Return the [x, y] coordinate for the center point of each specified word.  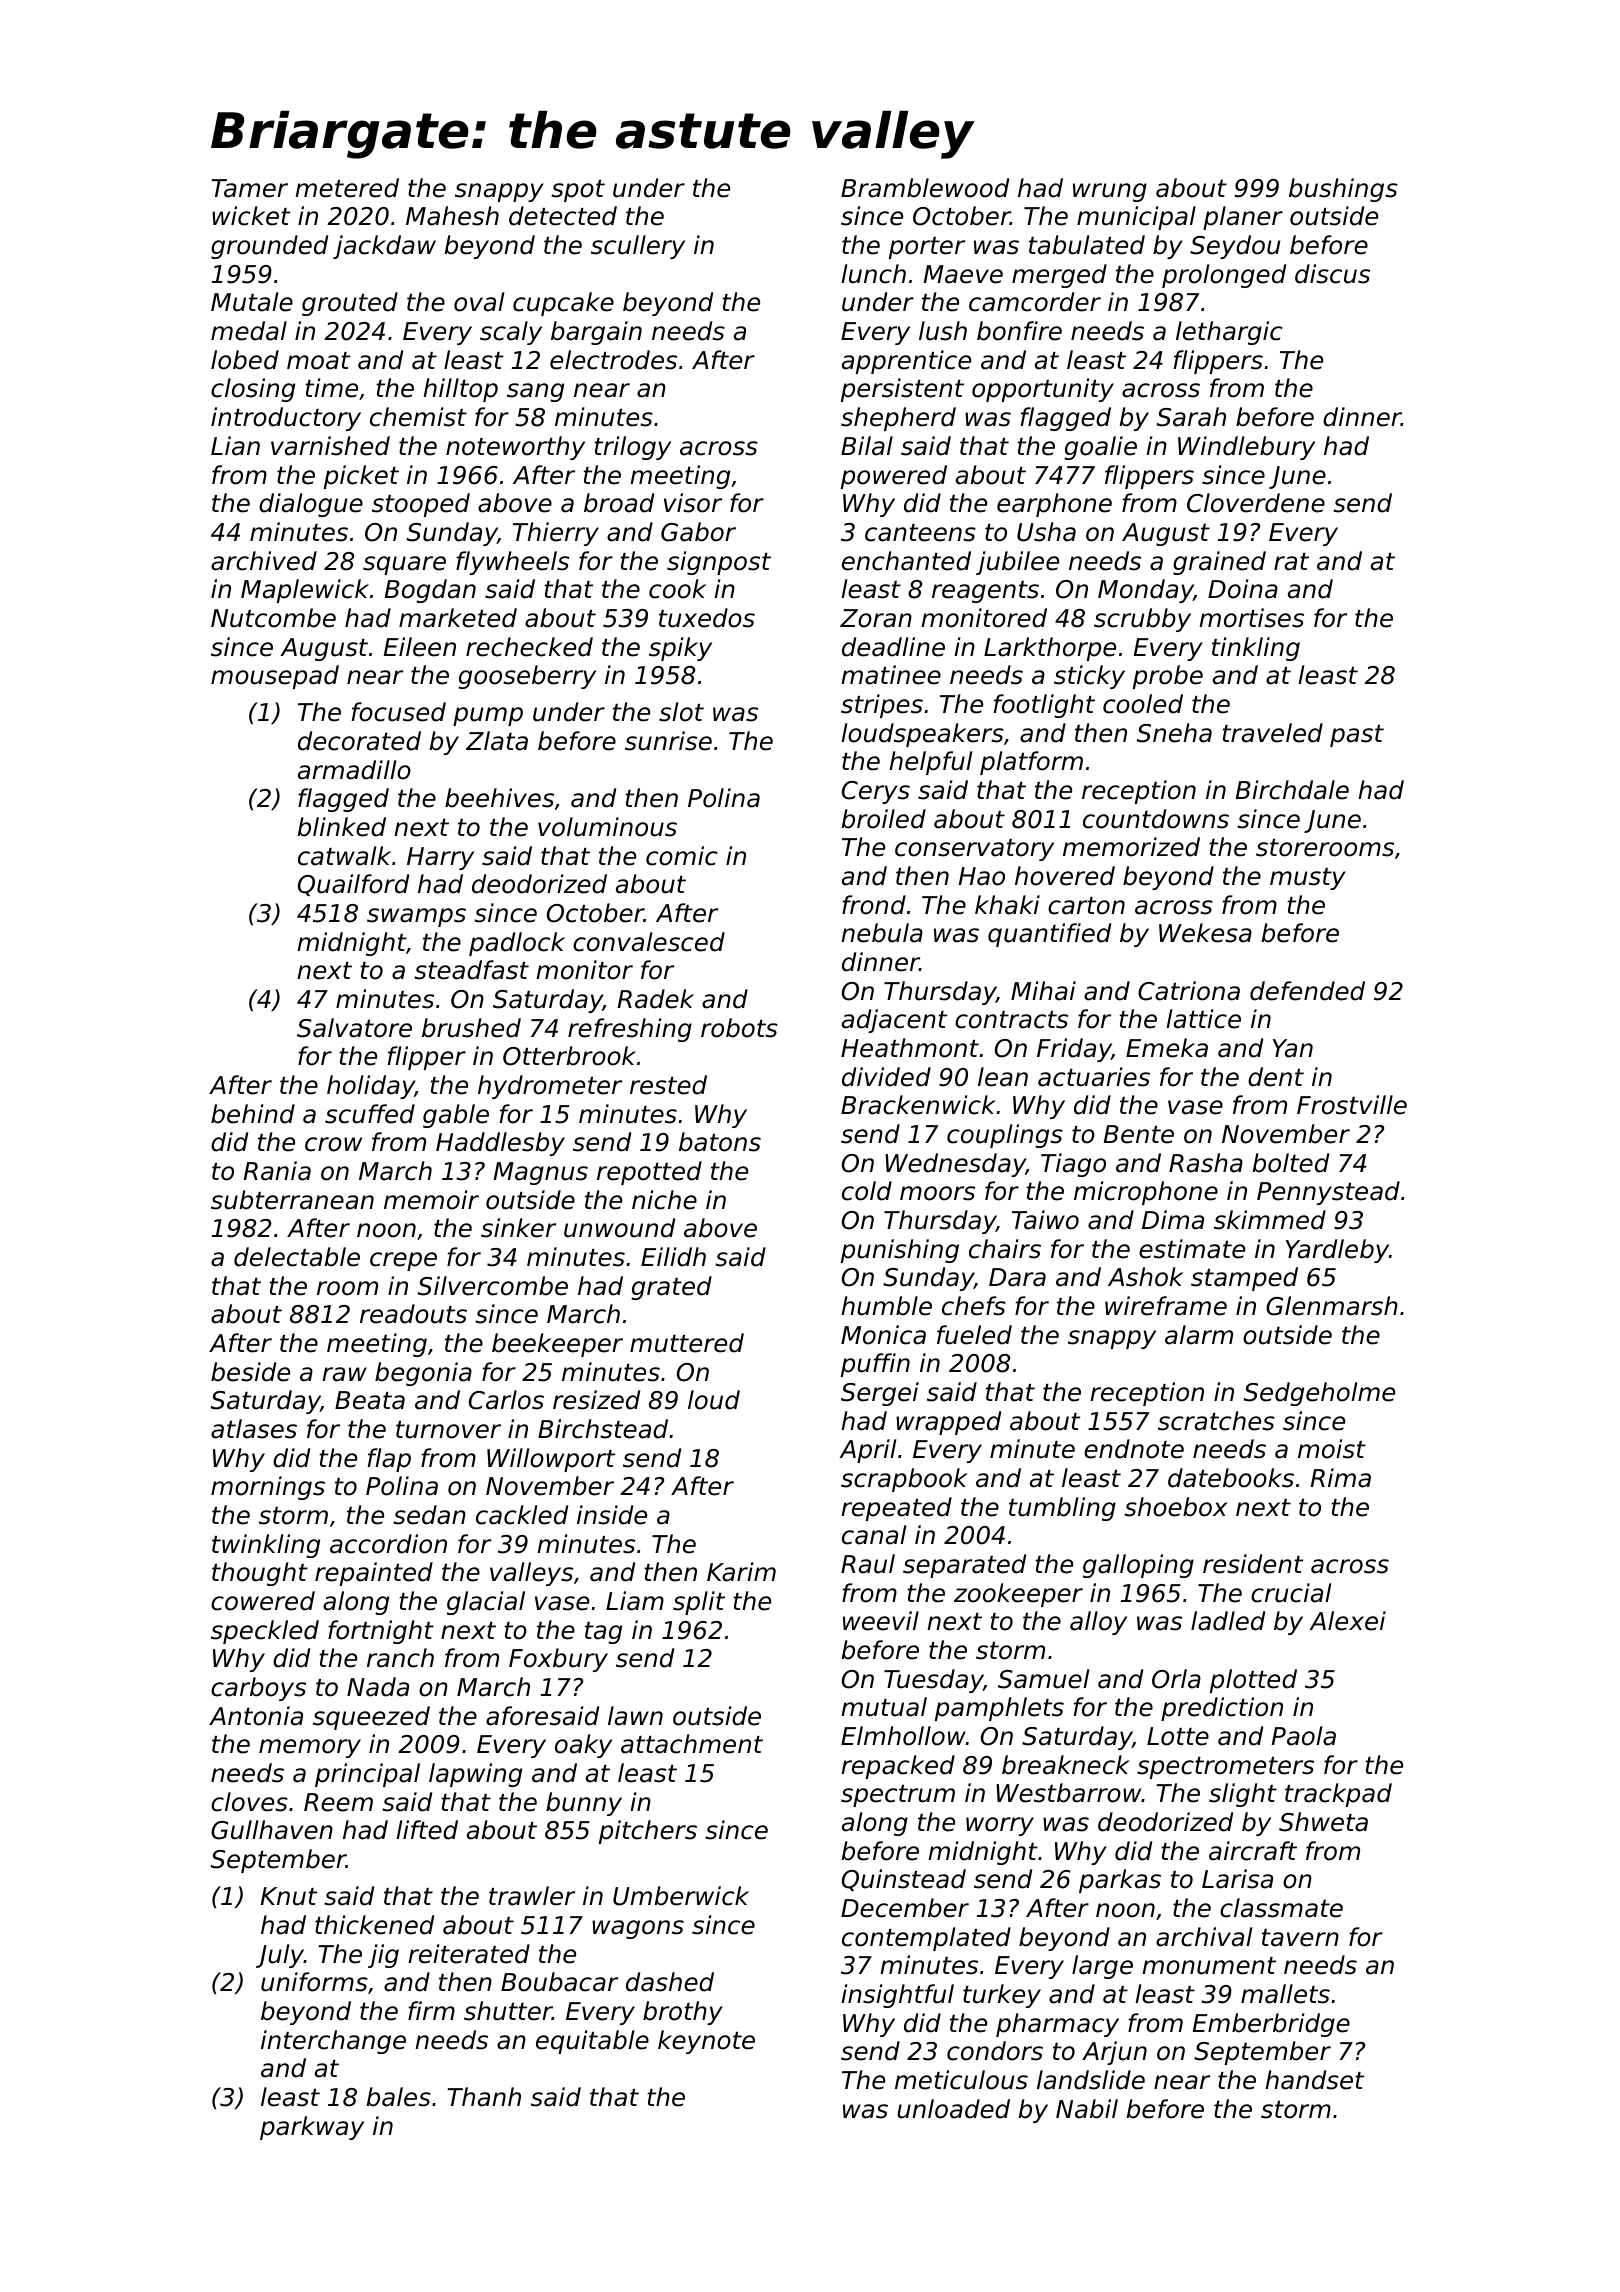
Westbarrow [1069, 1793]
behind [253, 1114]
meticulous [961, 2080]
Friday [1074, 1050]
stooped [421, 505]
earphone [1054, 505]
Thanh [484, 2097]
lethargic [1229, 333]
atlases [254, 1429]
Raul [868, 1564]
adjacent [894, 1021]
